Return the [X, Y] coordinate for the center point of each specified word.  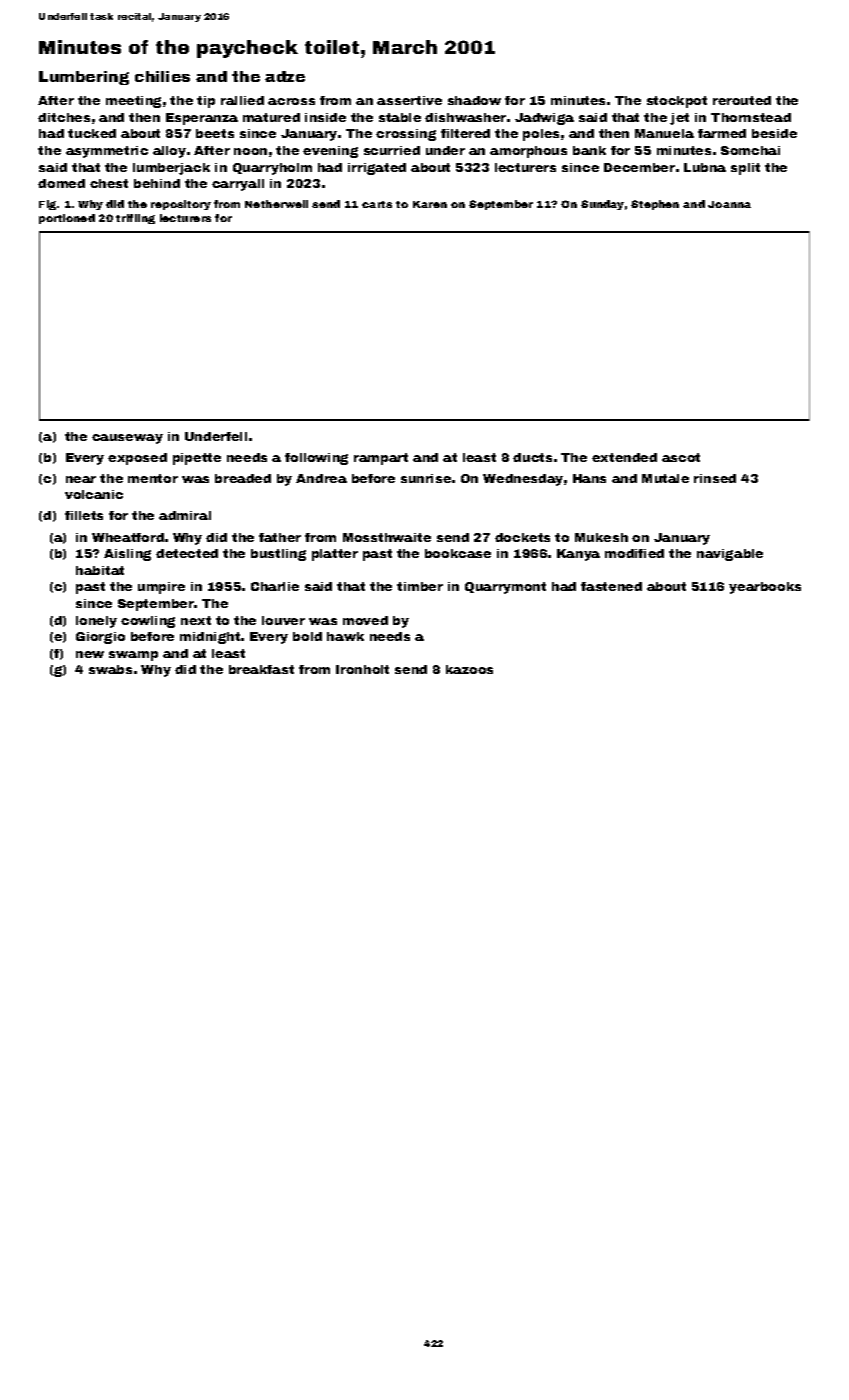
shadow [474, 100]
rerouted [742, 100]
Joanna [729, 204]
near [81, 479]
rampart [381, 459]
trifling [135, 219]
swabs [110, 669]
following [316, 459]
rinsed [715, 478]
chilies [162, 76]
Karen [430, 204]
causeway [127, 439]
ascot [681, 457]
